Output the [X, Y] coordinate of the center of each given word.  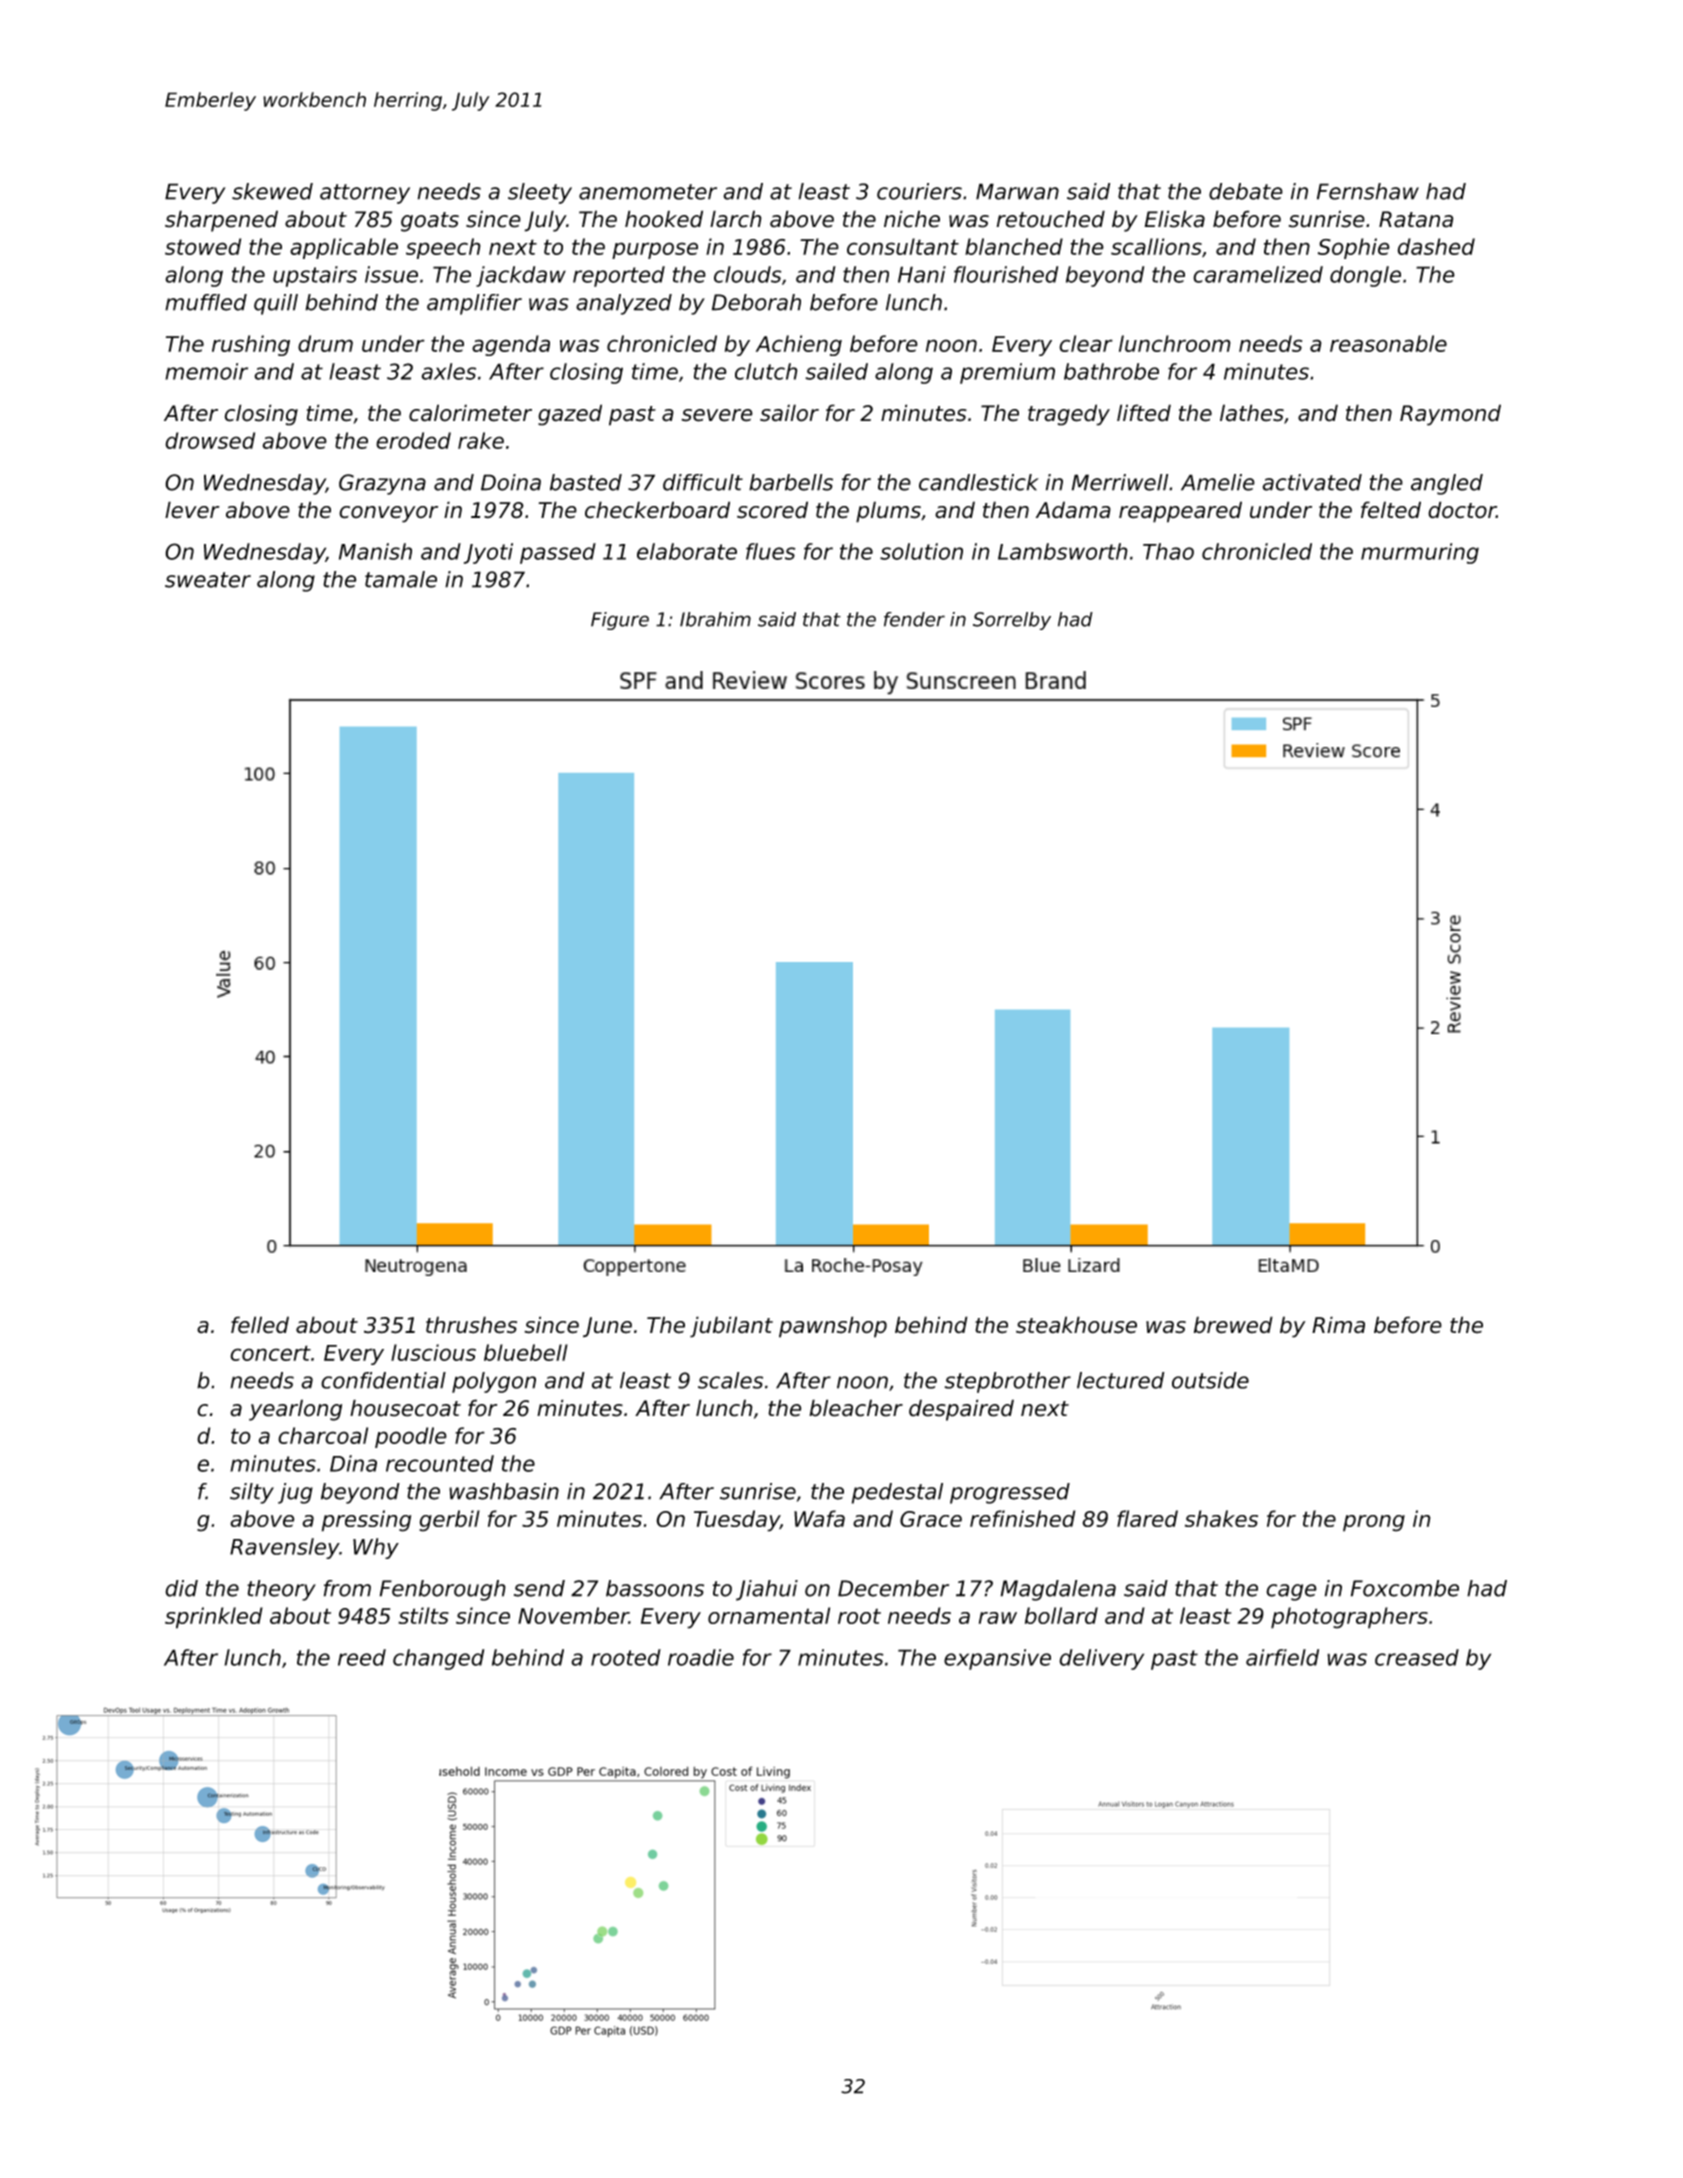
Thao [1168, 551]
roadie [701, 1657]
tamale [401, 579]
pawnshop [833, 1327]
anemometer [648, 192]
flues [771, 551]
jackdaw [521, 276]
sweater [208, 580]
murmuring [1420, 553]
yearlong [295, 1410]
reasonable [1388, 343]
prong [1374, 1523]
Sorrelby [1012, 621]
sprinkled [214, 1618]
